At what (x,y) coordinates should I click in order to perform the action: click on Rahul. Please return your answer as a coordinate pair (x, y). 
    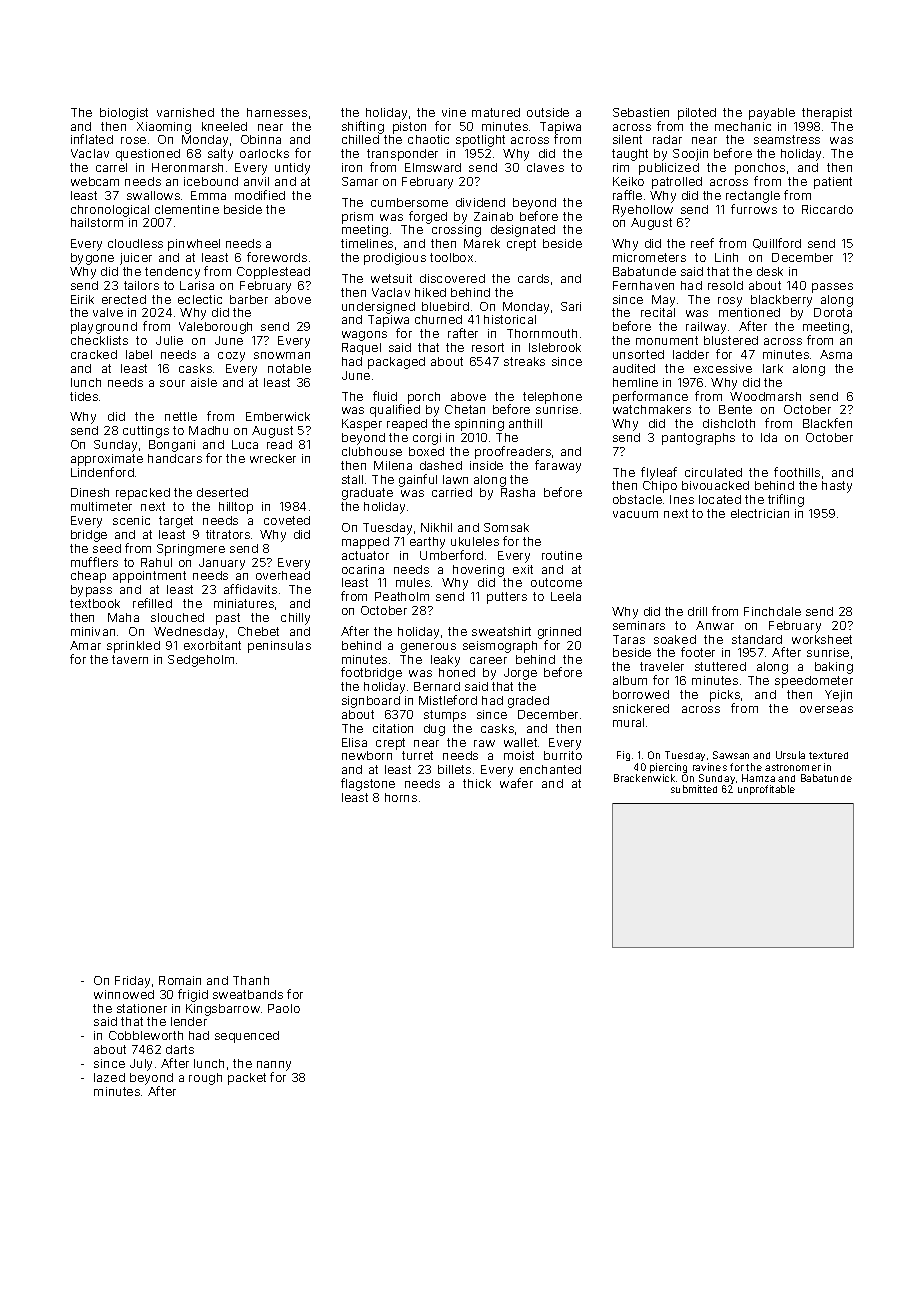
    Looking at the image, I should click on (156, 562).
